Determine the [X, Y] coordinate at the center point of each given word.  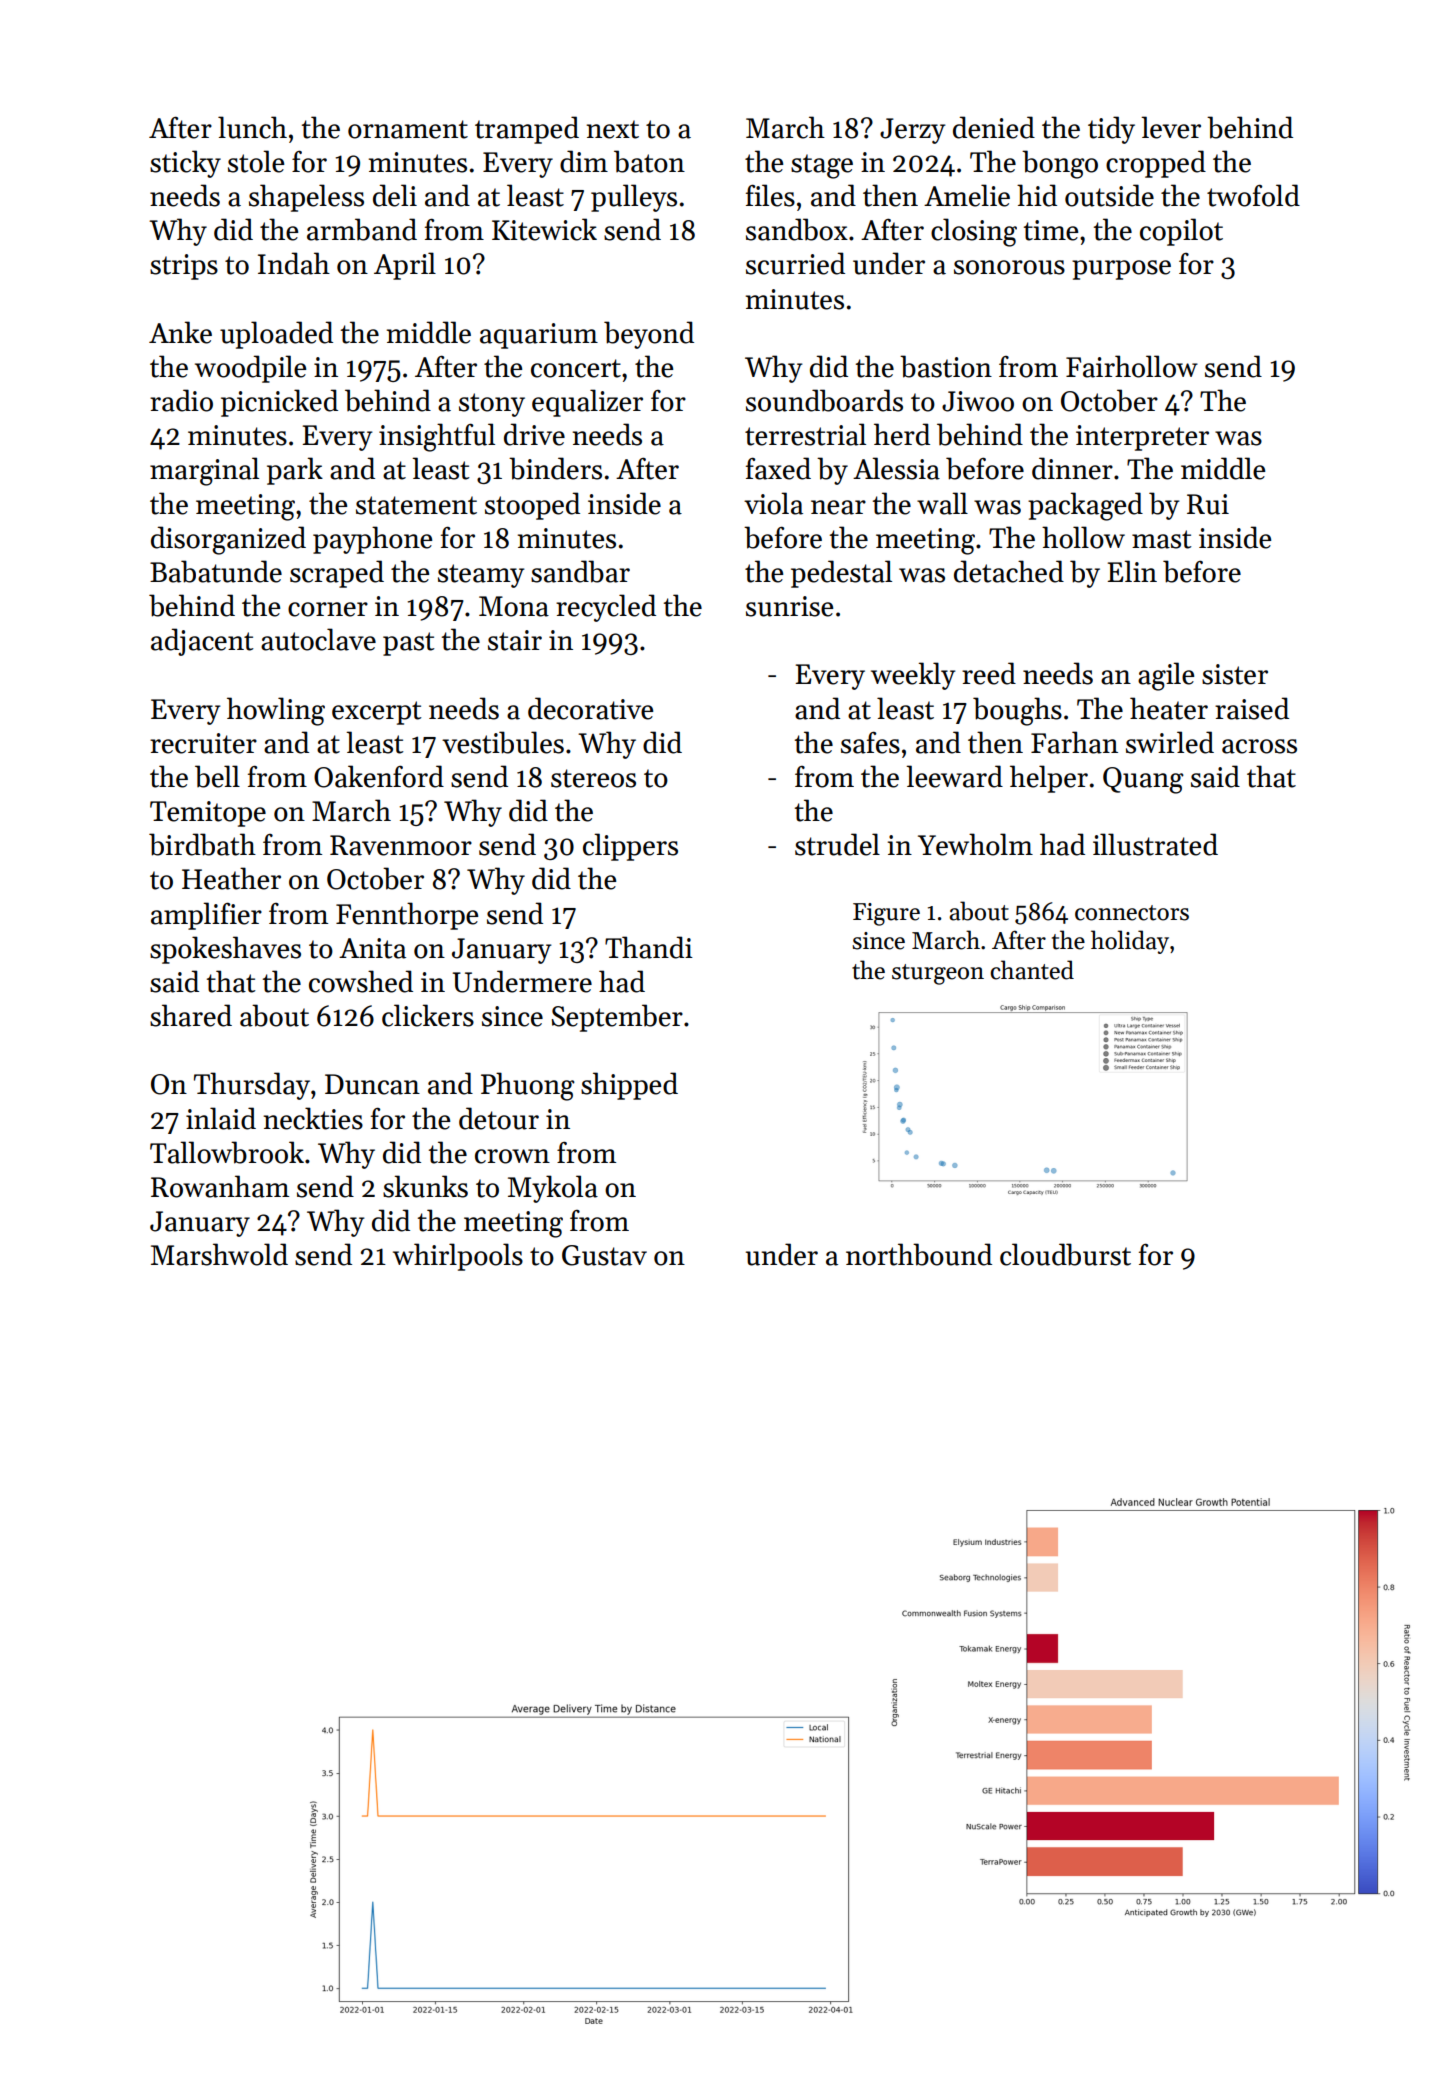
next [612, 129]
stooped [532, 506]
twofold [1253, 195]
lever [1171, 127]
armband [362, 229]
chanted [1032, 970]
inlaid [221, 1118]
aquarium [539, 336]
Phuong [528, 1086]
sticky [185, 164]
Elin [1132, 571]
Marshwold [219, 1254]
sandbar [580, 571]
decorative [590, 708]
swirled [1170, 742]
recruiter [203, 743]
